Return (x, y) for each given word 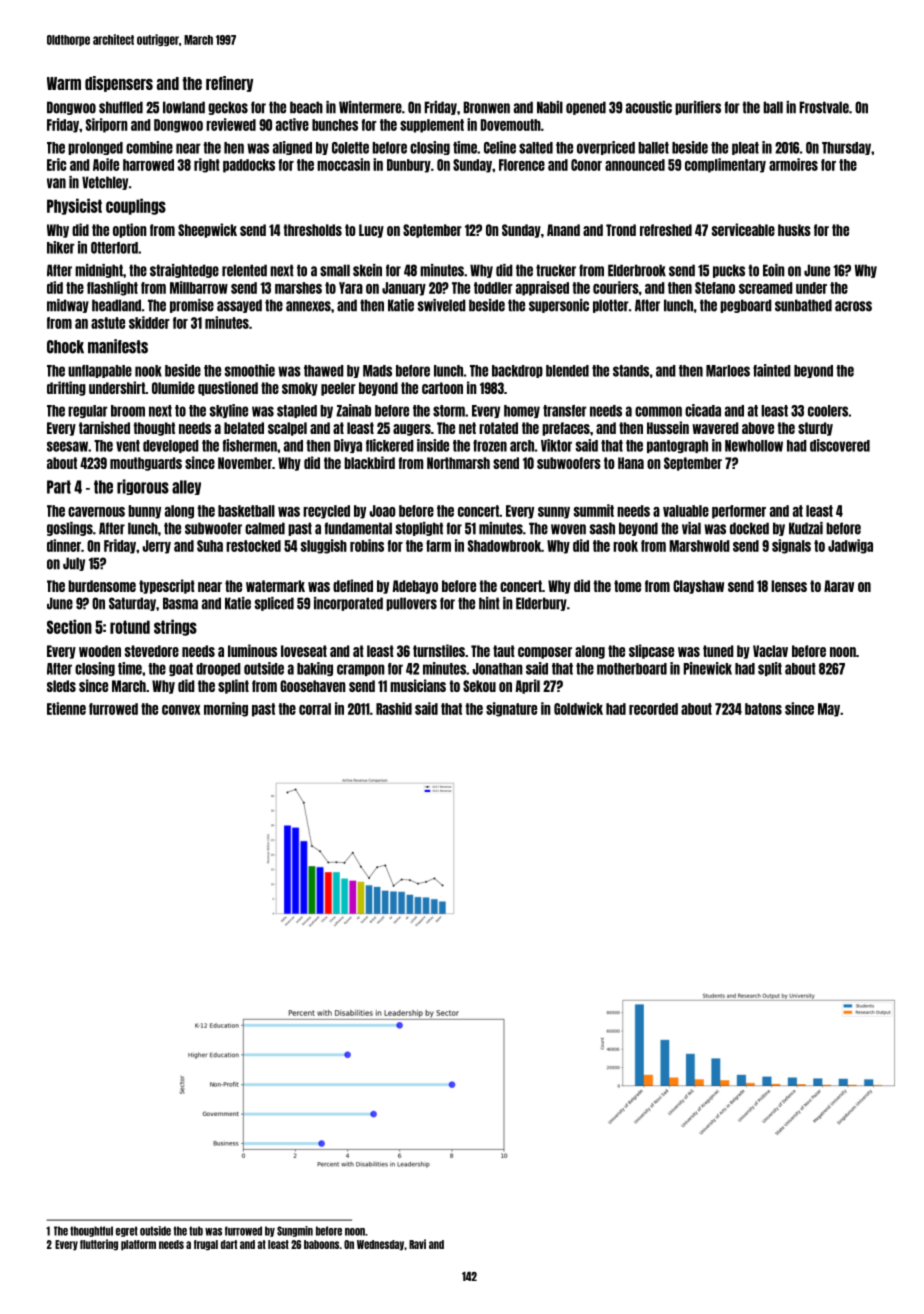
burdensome (102, 586)
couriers (616, 287)
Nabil (550, 107)
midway (68, 306)
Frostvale (824, 107)
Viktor (556, 445)
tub (196, 1231)
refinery (229, 84)
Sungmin (295, 1231)
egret (127, 1231)
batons (763, 709)
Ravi (417, 1244)
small (335, 270)
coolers (828, 411)
